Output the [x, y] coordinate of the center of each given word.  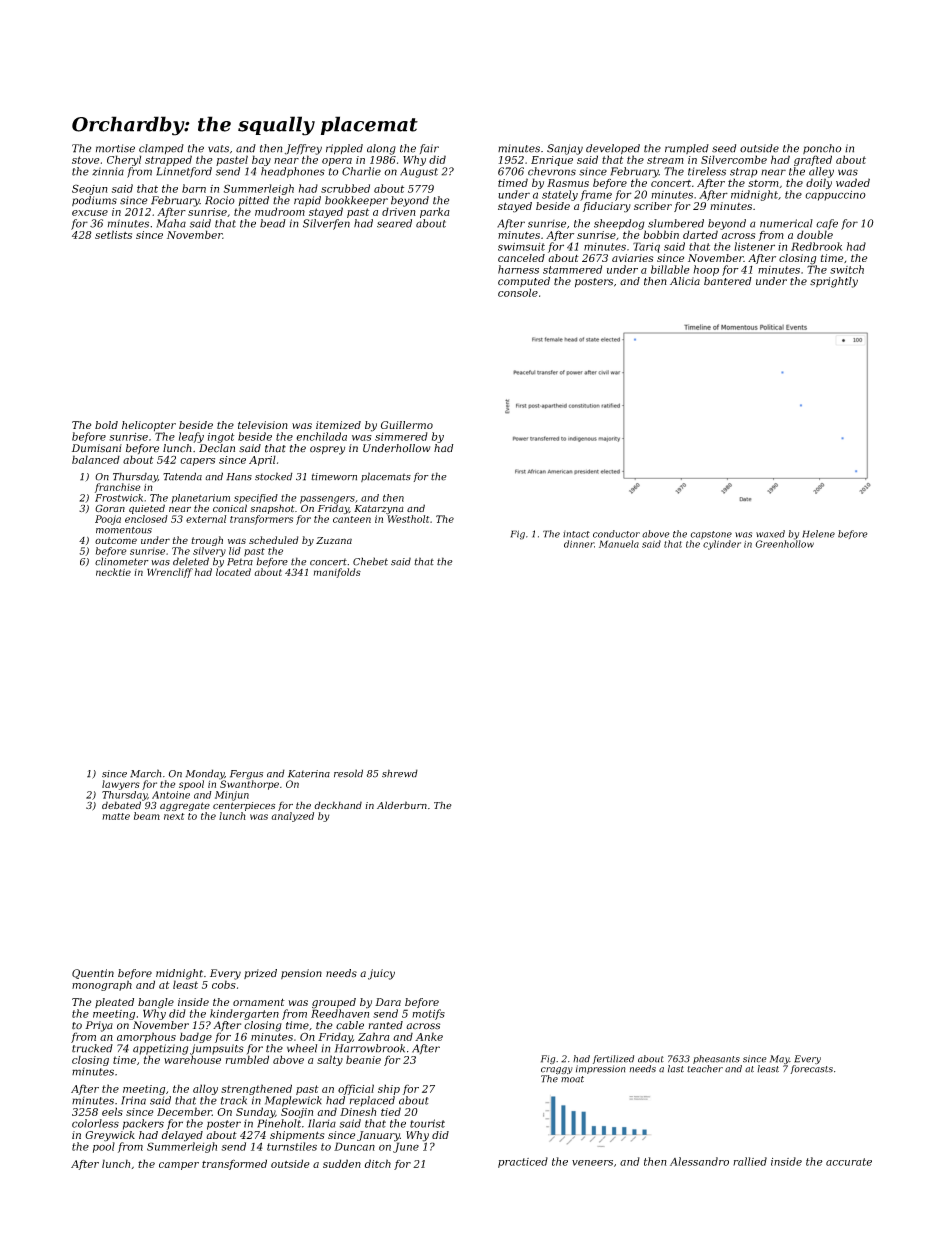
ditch [378, 1163]
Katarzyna [379, 510]
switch [847, 269]
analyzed [292, 817]
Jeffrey [303, 149]
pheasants [716, 1059]
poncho [822, 149]
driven [399, 211]
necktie [113, 572]
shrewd [400, 773]
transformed [234, 1164]
